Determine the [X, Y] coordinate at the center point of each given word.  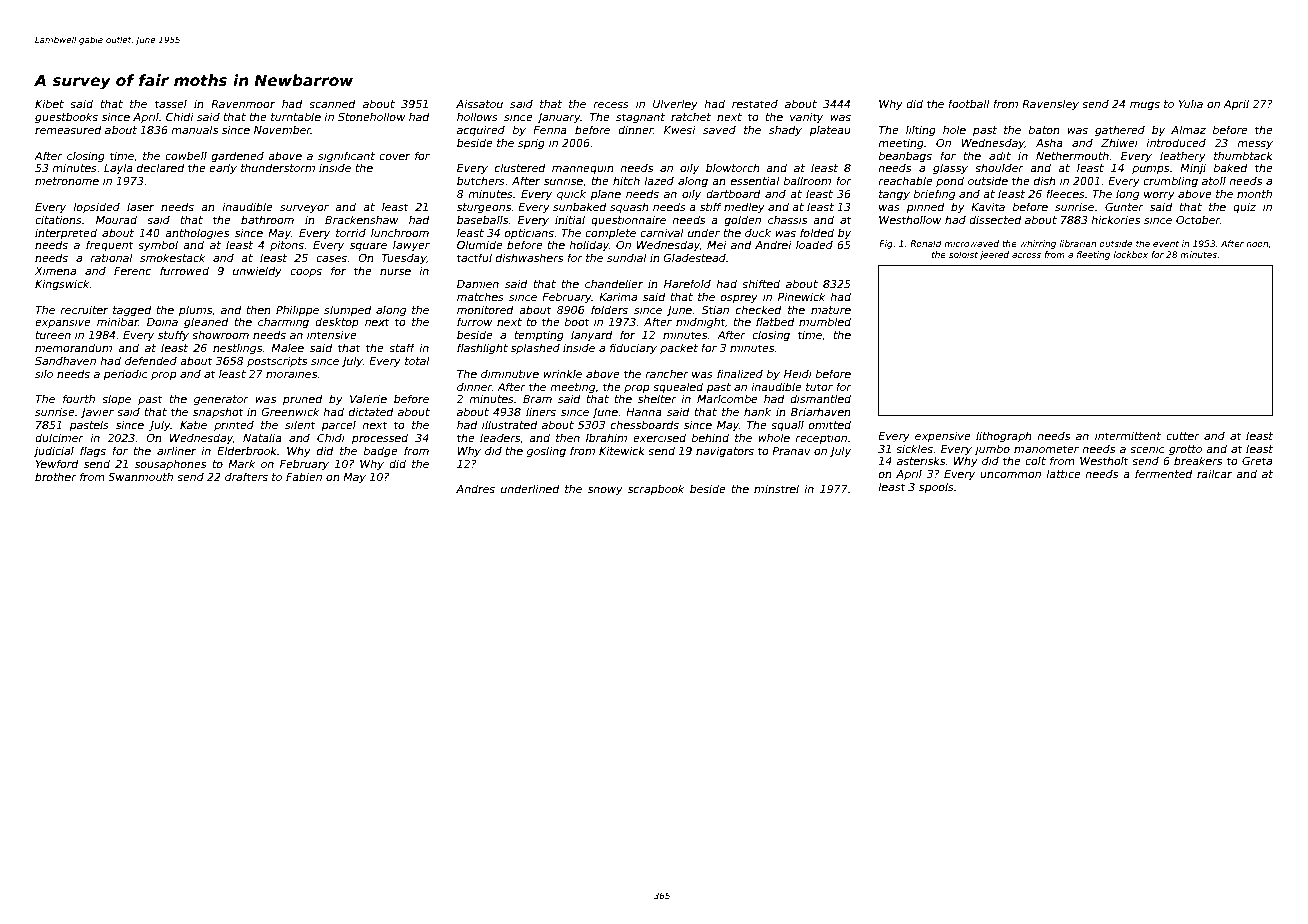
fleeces [1065, 193]
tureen [53, 335]
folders [609, 309]
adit [1000, 155]
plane [605, 194]
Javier [97, 412]
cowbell [186, 155]
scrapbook [656, 489]
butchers [481, 180]
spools [936, 487]
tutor [819, 387]
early [223, 168]
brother [56, 476]
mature [831, 310]
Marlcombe [727, 398]
